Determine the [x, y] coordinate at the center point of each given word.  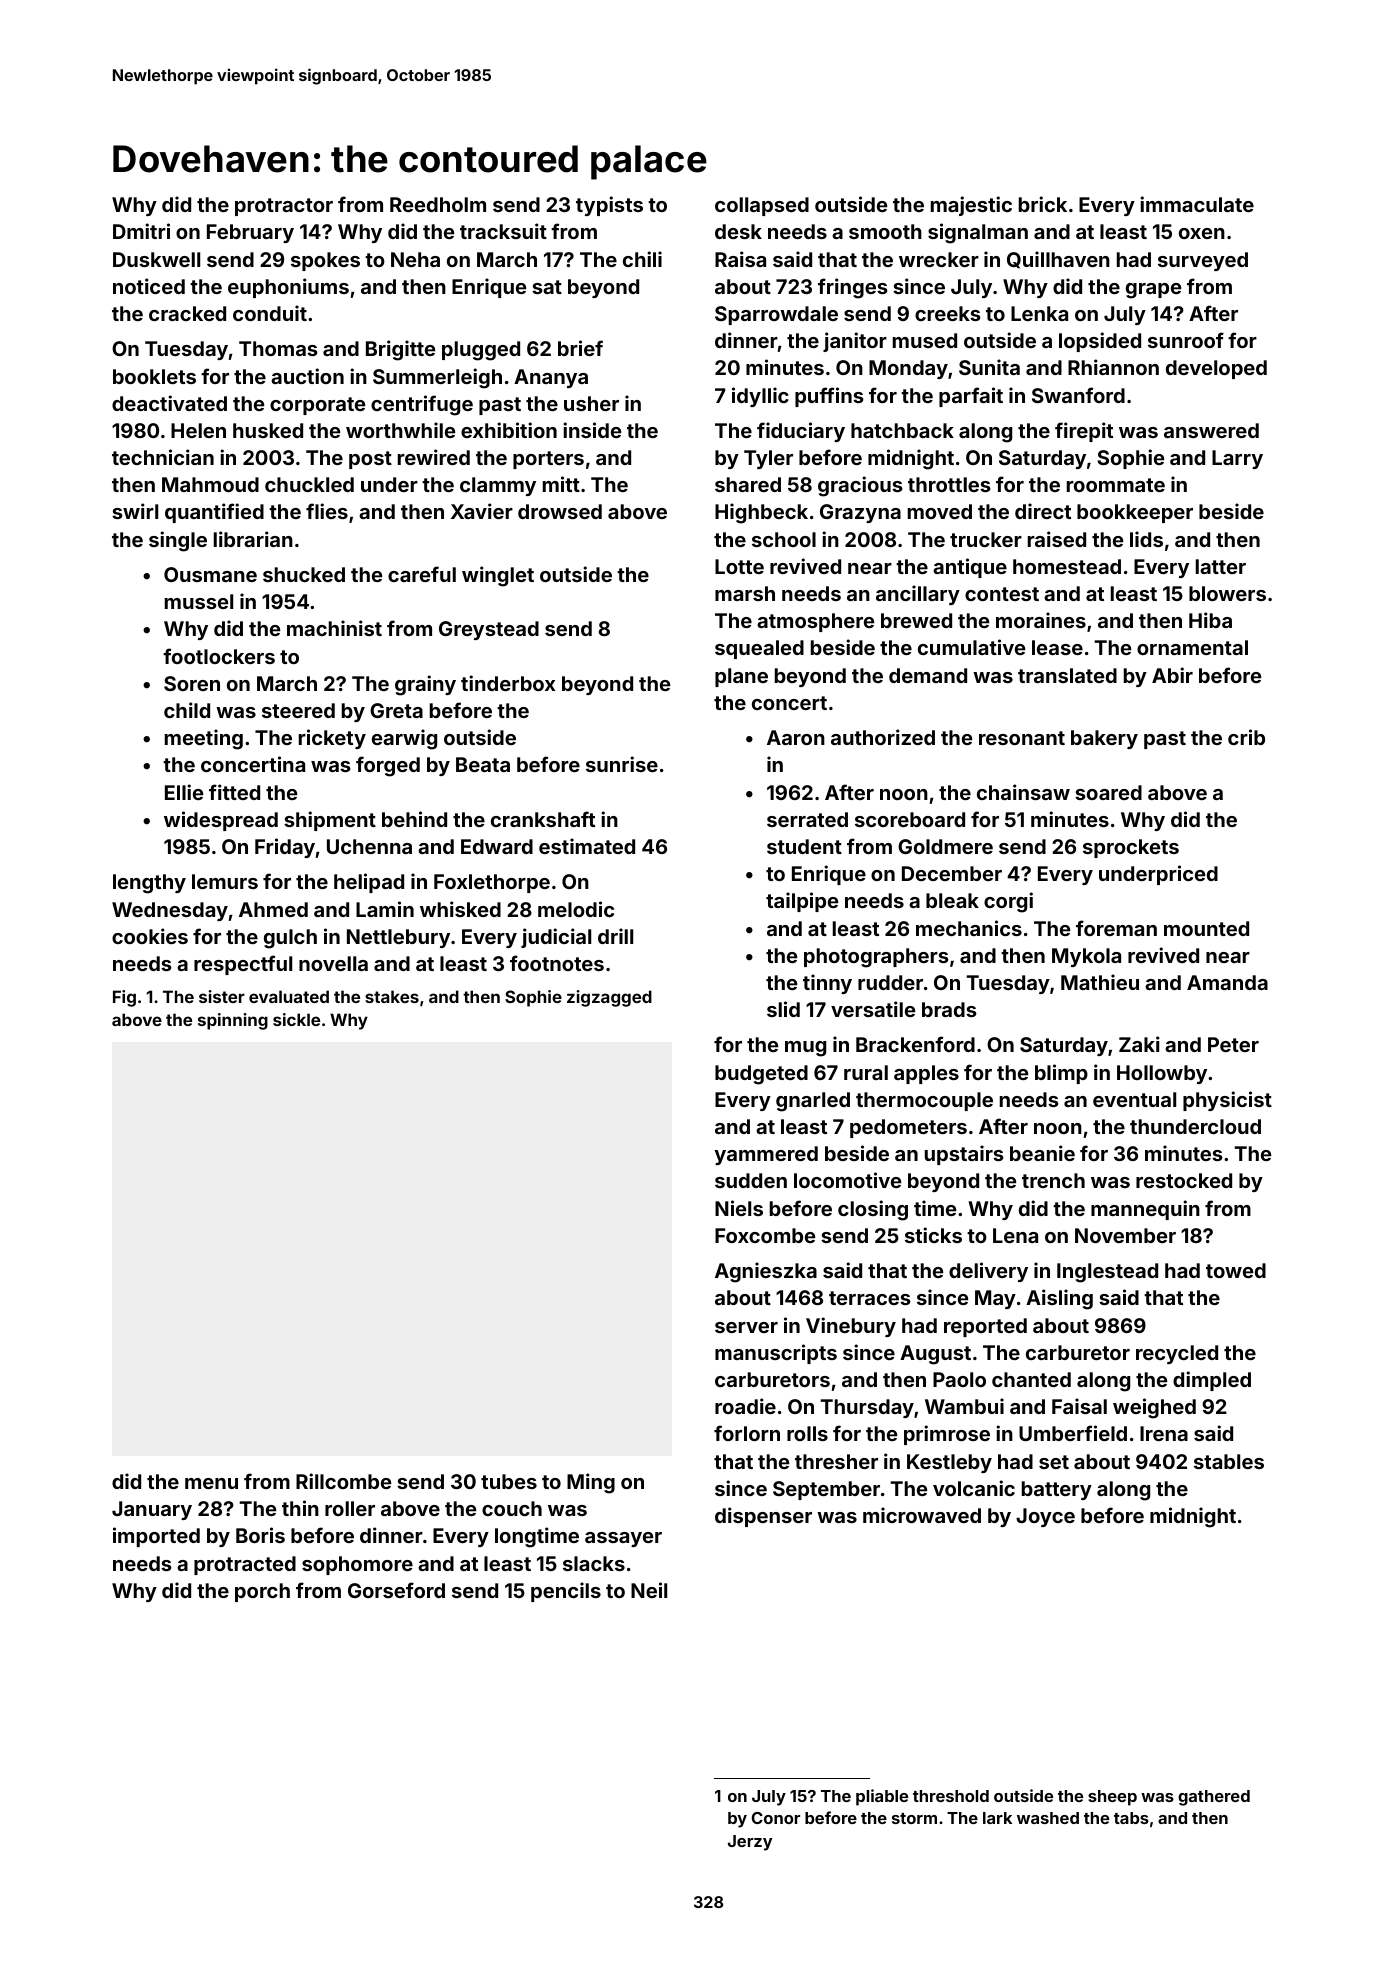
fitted [234, 792]
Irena [1164, 1433]
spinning [233, 1021]
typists [609, 206]
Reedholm [438, 204]
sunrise [622, 764]
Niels [739, 1208]
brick [1043, 204]
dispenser [763, 1517]
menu [211, 1483]
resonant [1022, 738]
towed [1236, 1270]
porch [262, 1592]
